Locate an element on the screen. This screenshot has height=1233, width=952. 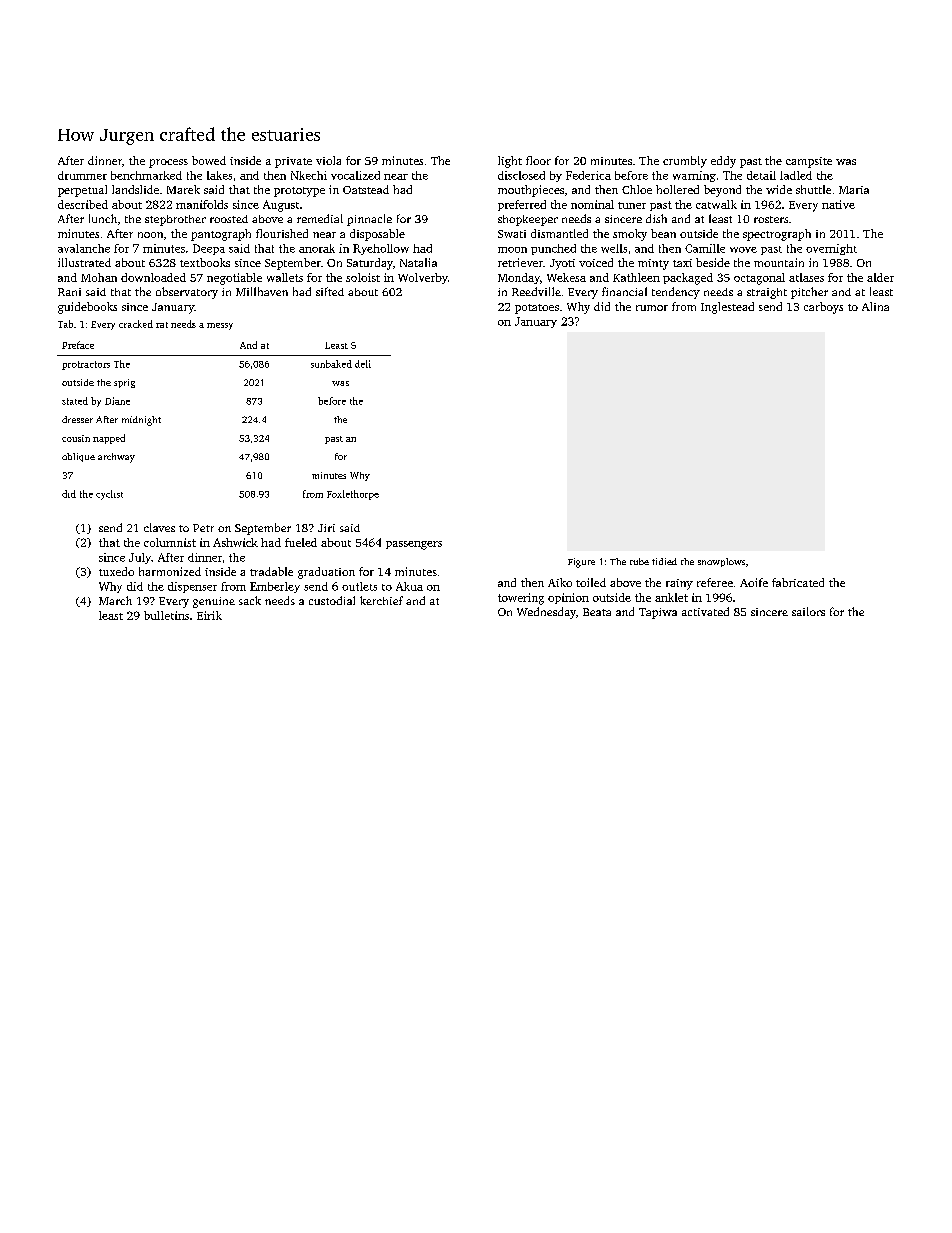
Maria is located at coordinates (854, 190).
